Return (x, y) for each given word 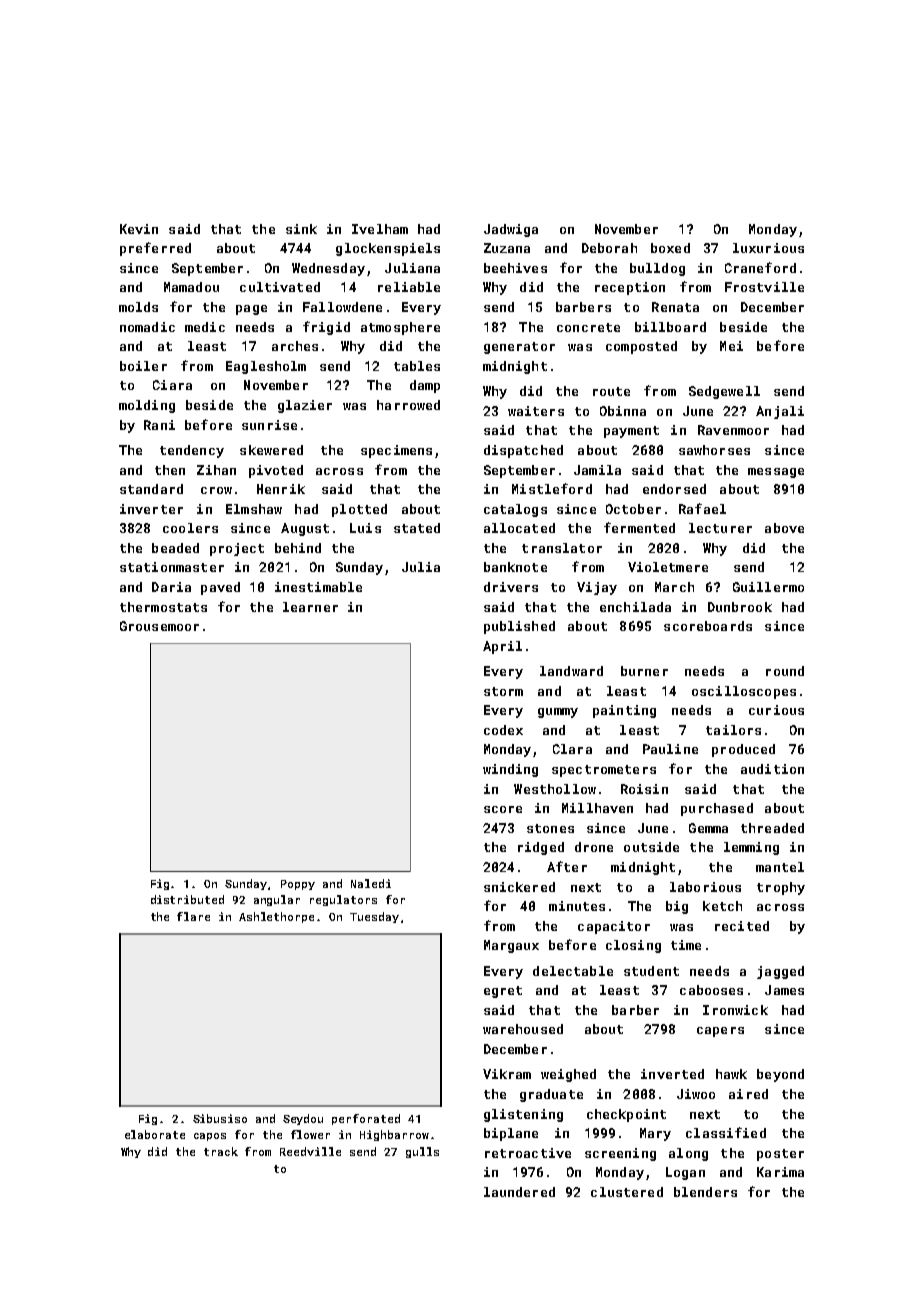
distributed (187, 899)
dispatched (523, 451)
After (567, 866)
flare (193, 916)
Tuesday (374, 917)
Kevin (139, 229)
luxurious (768, 248)
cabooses (711, 990)
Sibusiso (220, 1118)
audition (772, 769)
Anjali (780, 412)
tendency (192, 451)
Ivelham (380, 229)
